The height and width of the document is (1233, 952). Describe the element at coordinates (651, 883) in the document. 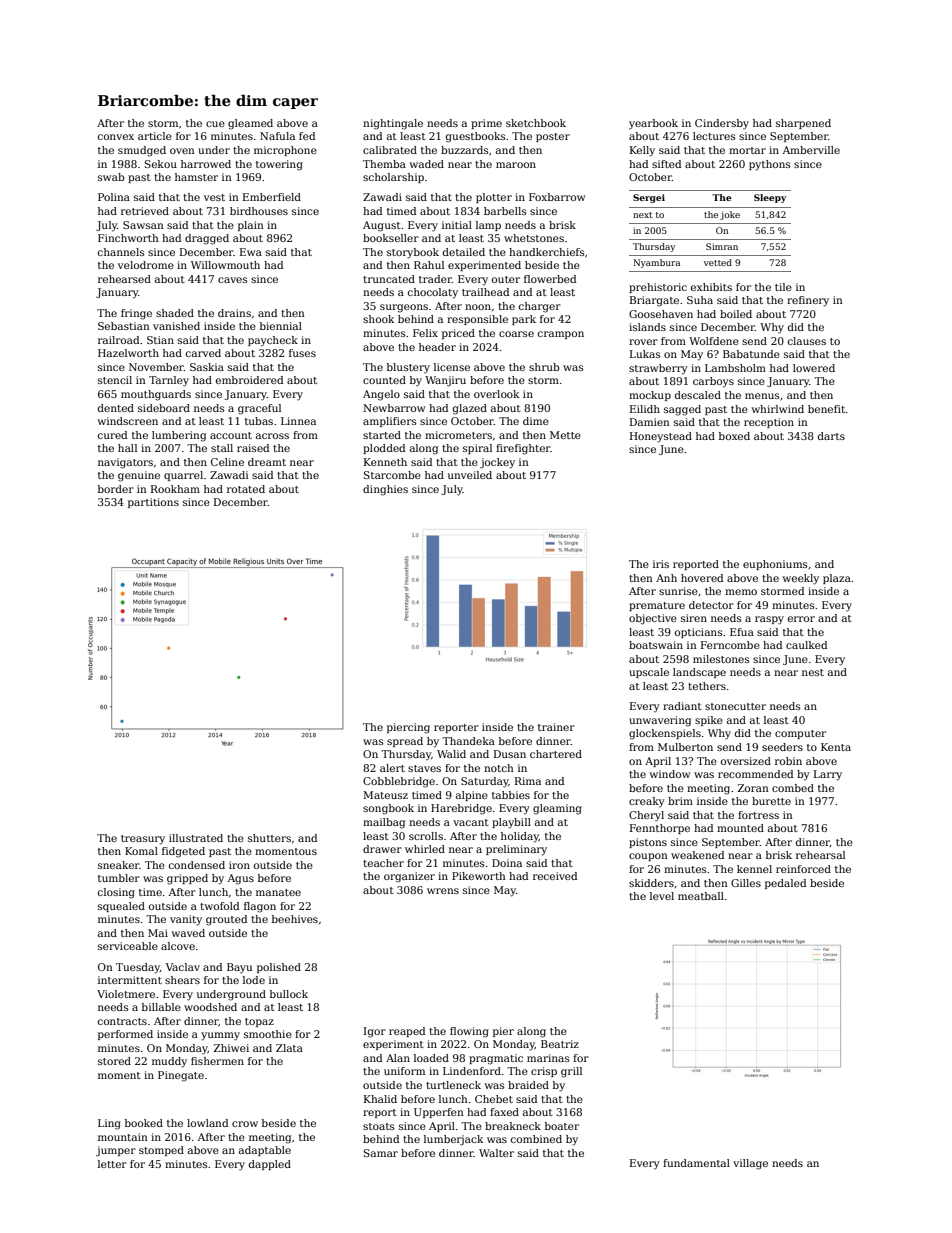

I see `skidders` at that location.
